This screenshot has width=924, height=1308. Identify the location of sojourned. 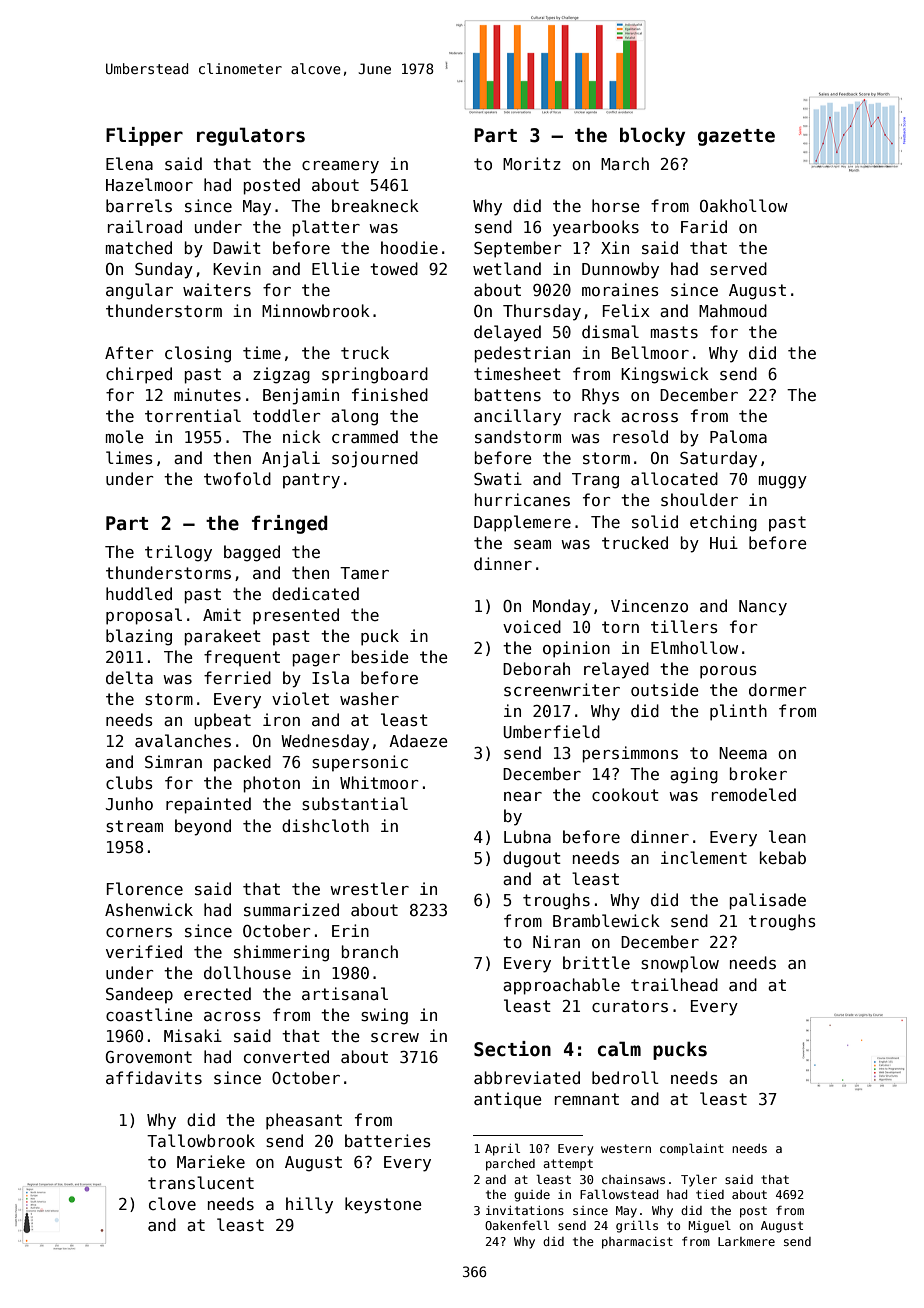
(375, 459).
